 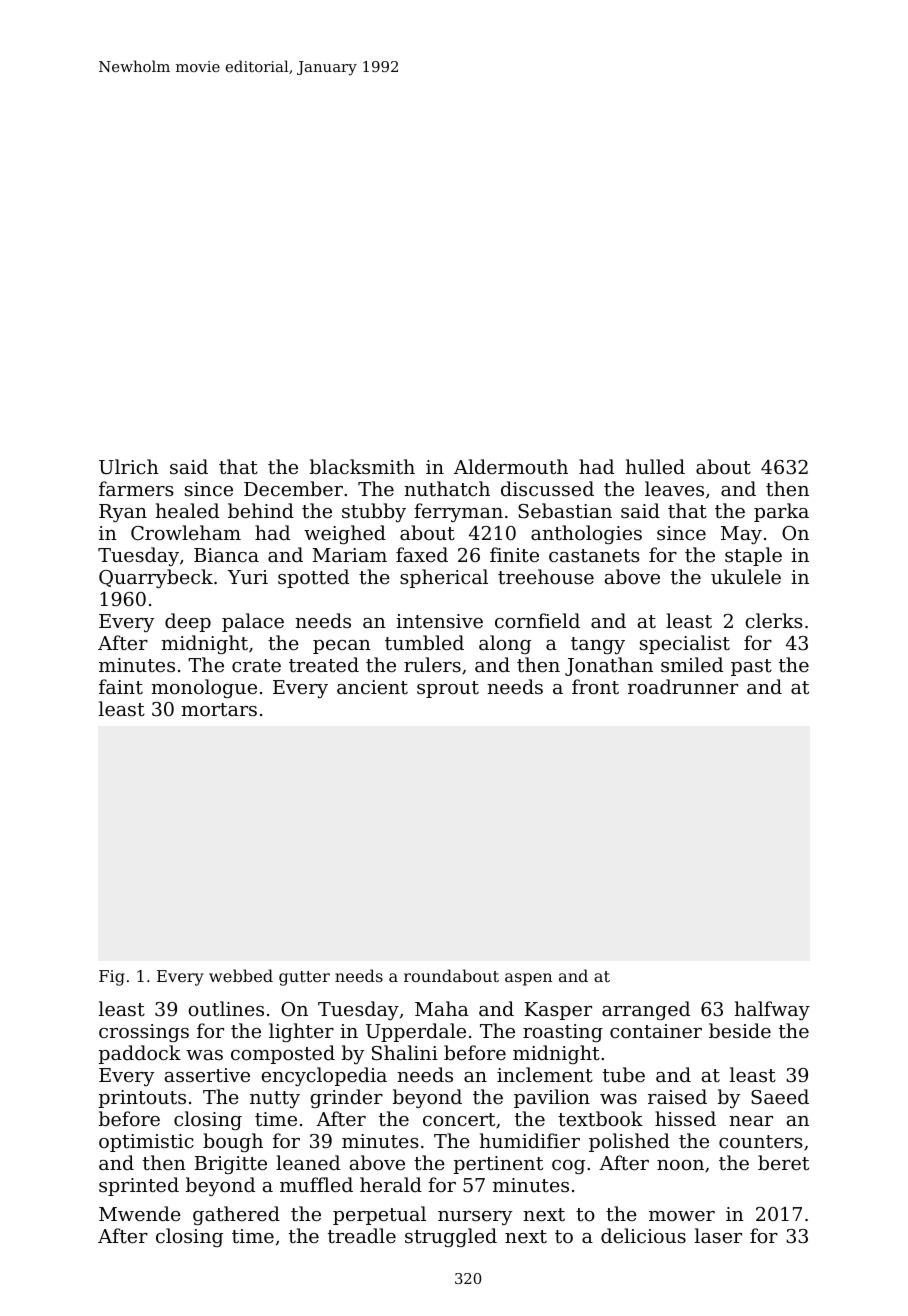 What do you see at coordinates (248, 577) in the image?
I see `Yuri` at bounding box center [248, 577].
